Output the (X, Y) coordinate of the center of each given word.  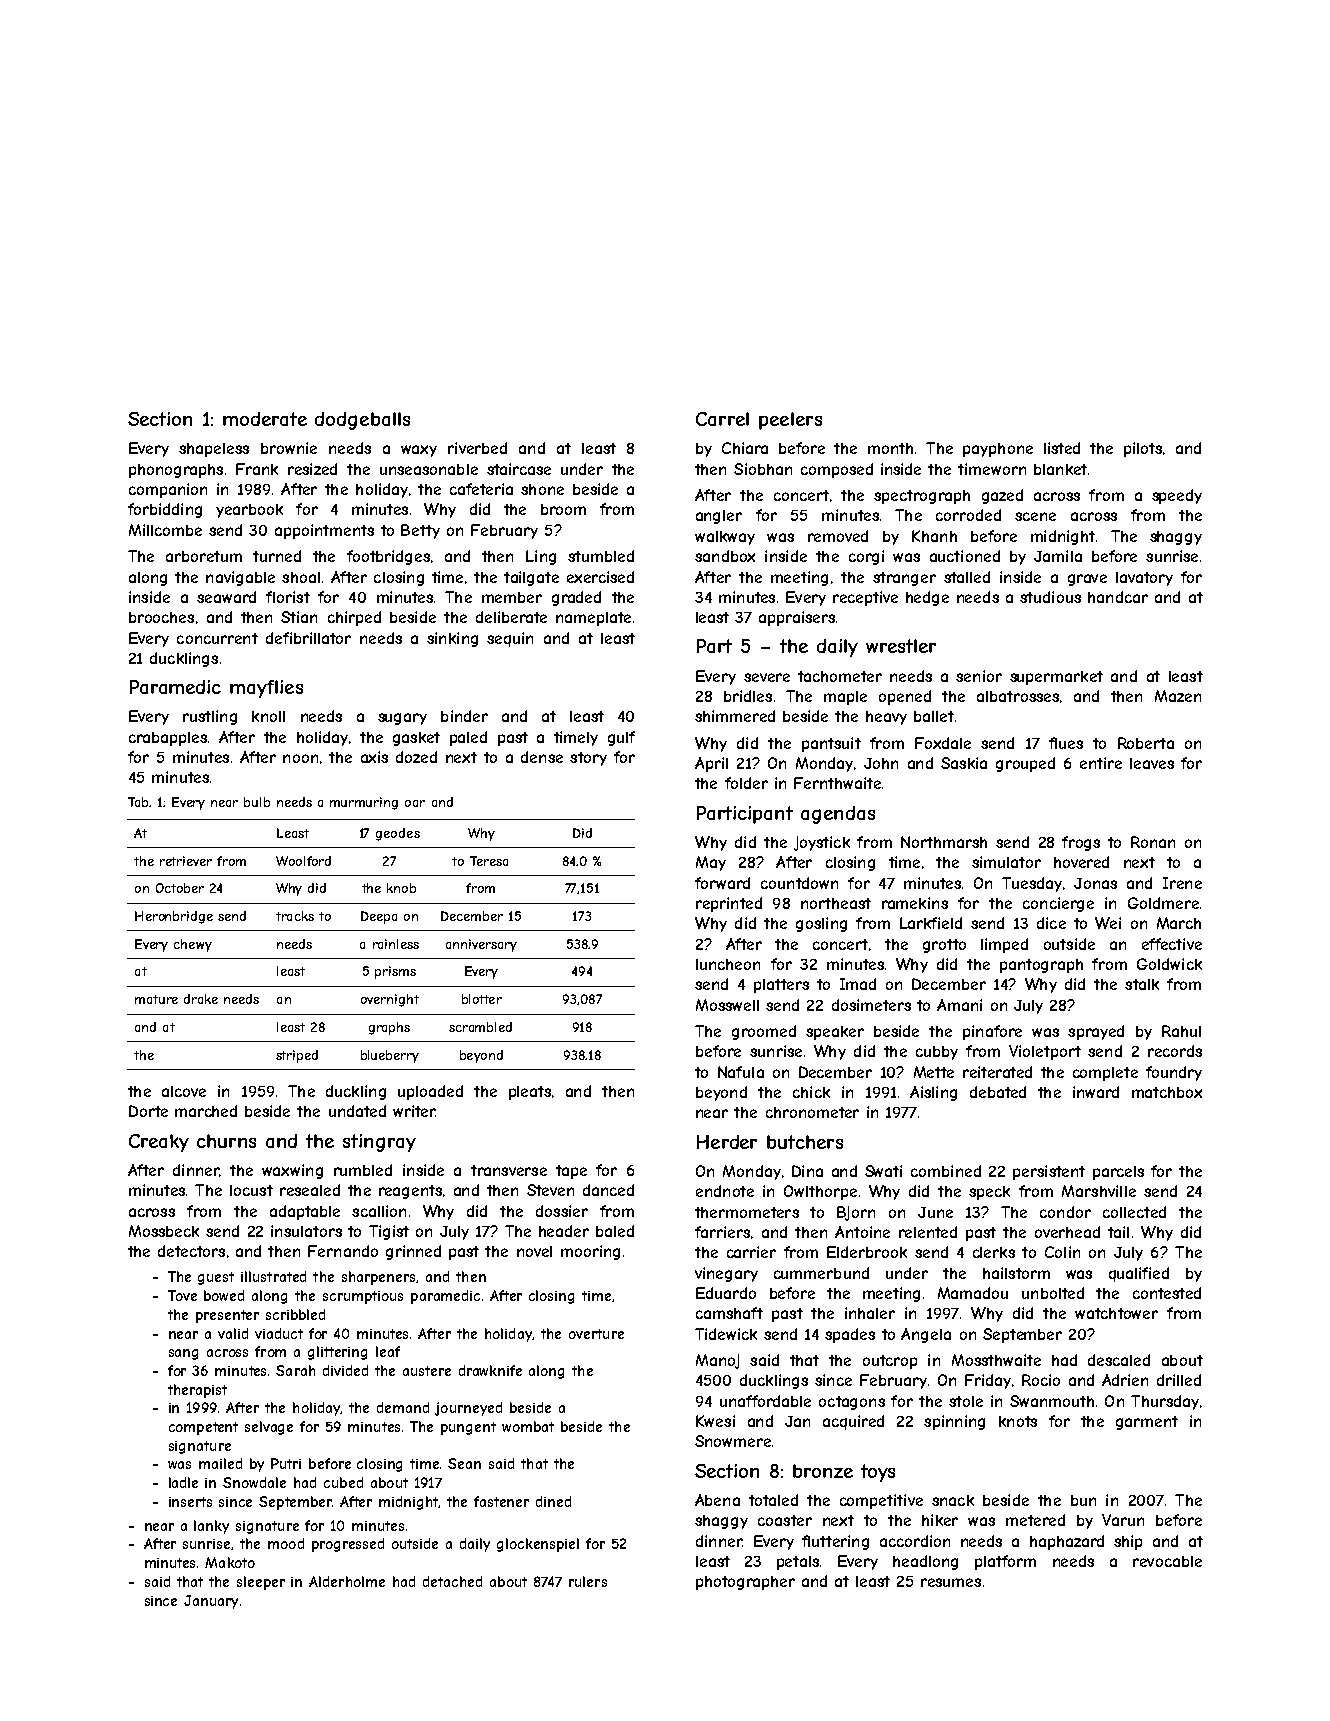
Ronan (1153, 842)
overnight (390, 1000)
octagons (852, 1403)
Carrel (722, 419)
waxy (419, 451)
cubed (343, 1482)
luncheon (728, 964)
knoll (268, 716)
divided (345, 1370)
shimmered (735, 716)
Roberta (1146, 743)
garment (1147, 1423)
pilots (1143, 449)
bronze (823, 1471)
